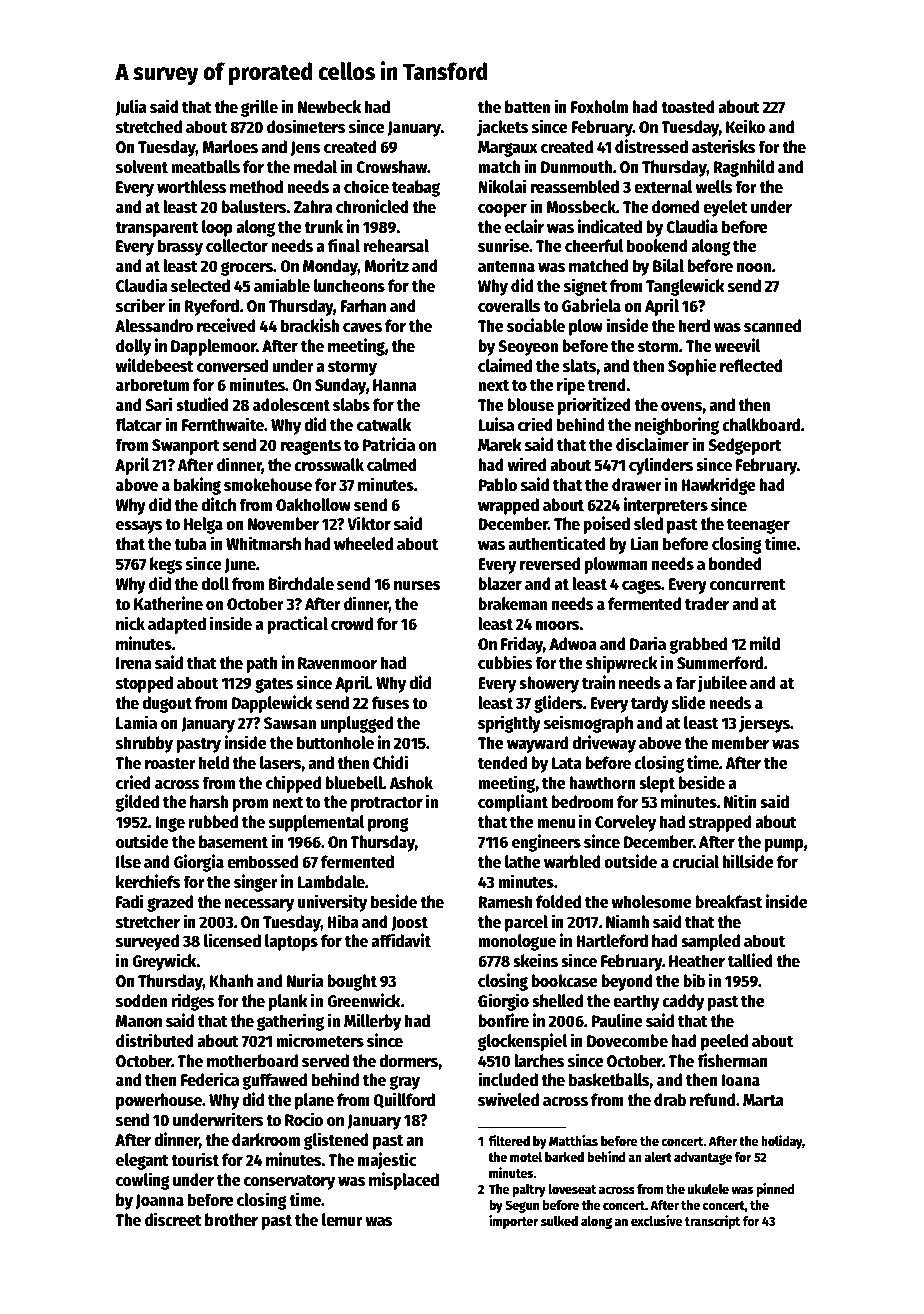 The width and height of the screenshot is (924, 1314). I want to click on Julia, so click(131, 107).
